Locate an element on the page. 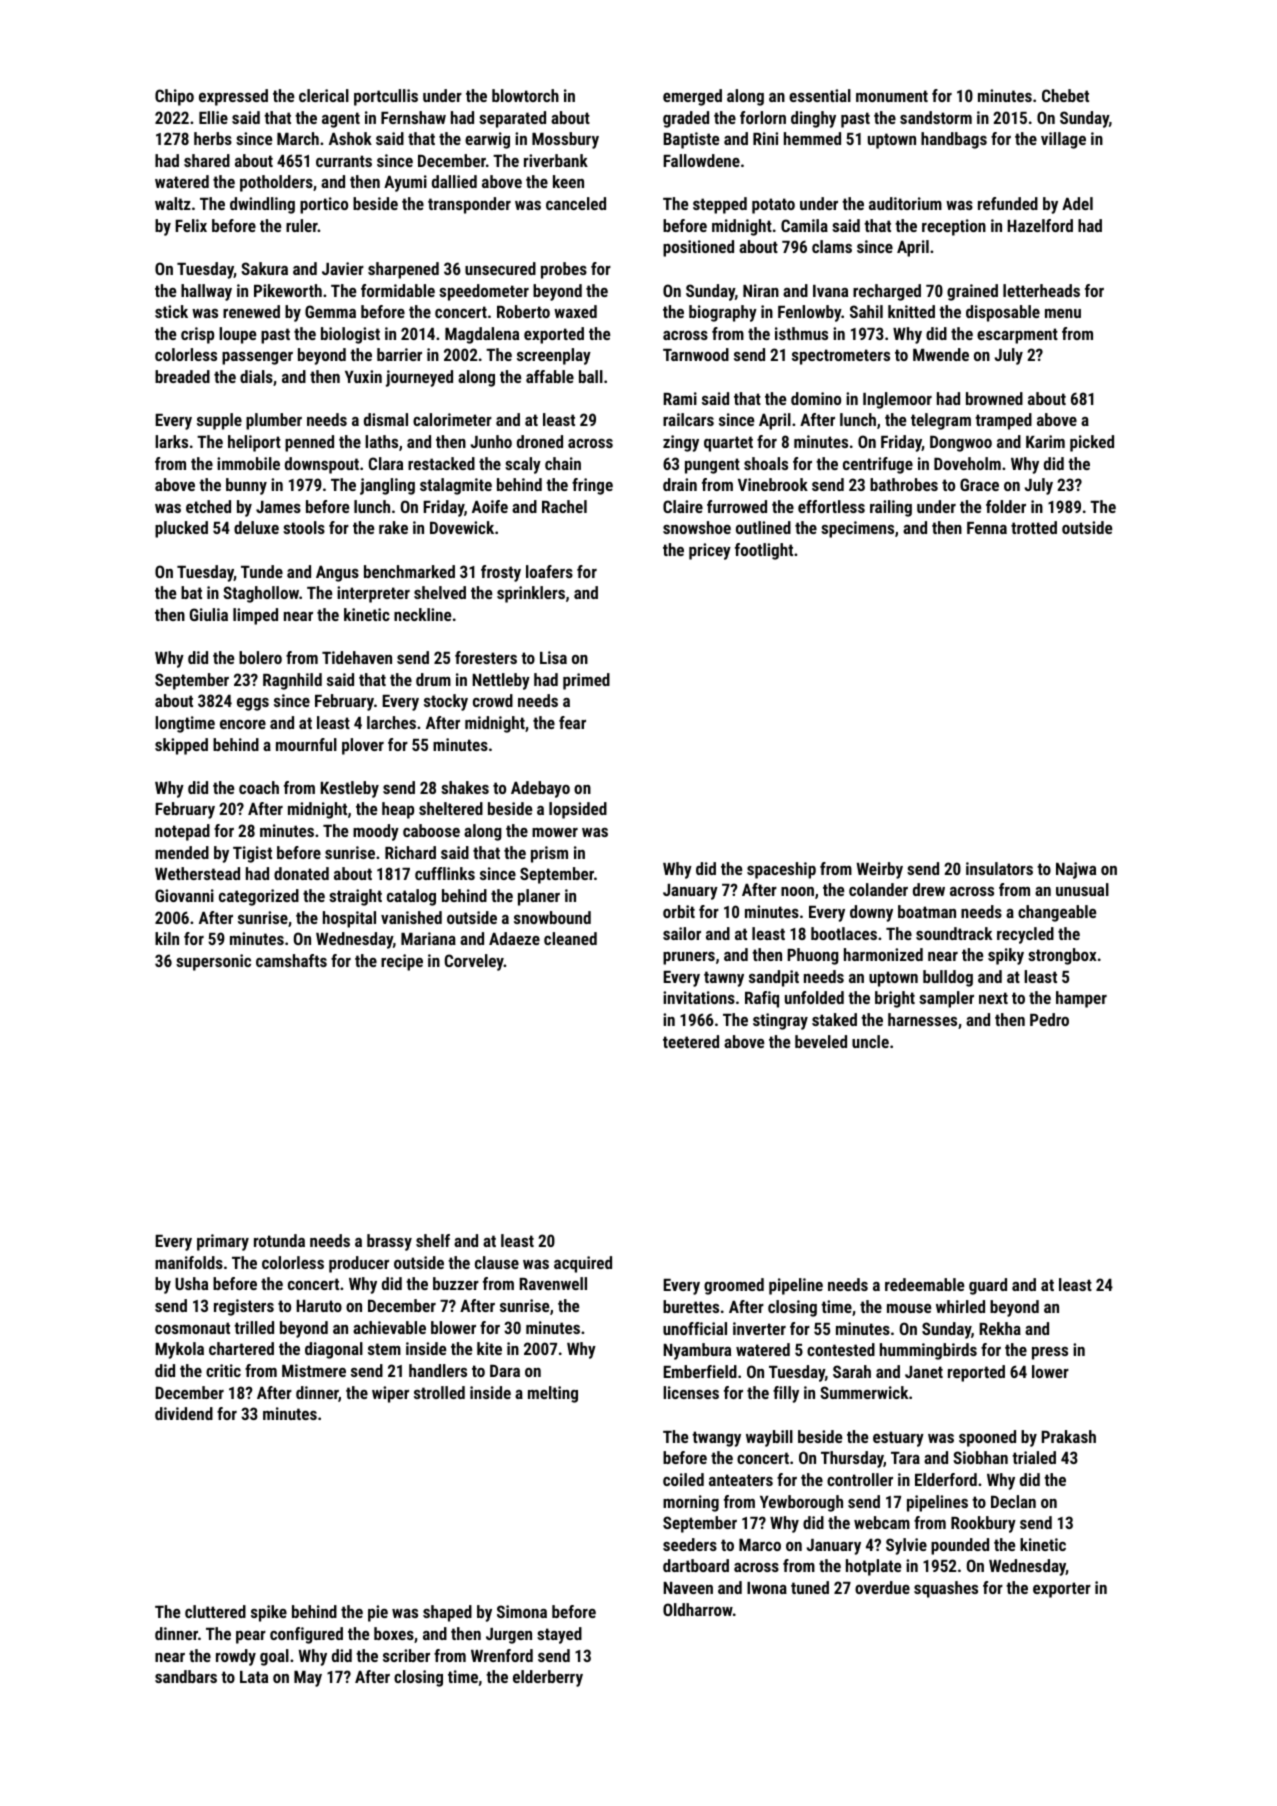  Marco is located at coordinates (760, 1545).
